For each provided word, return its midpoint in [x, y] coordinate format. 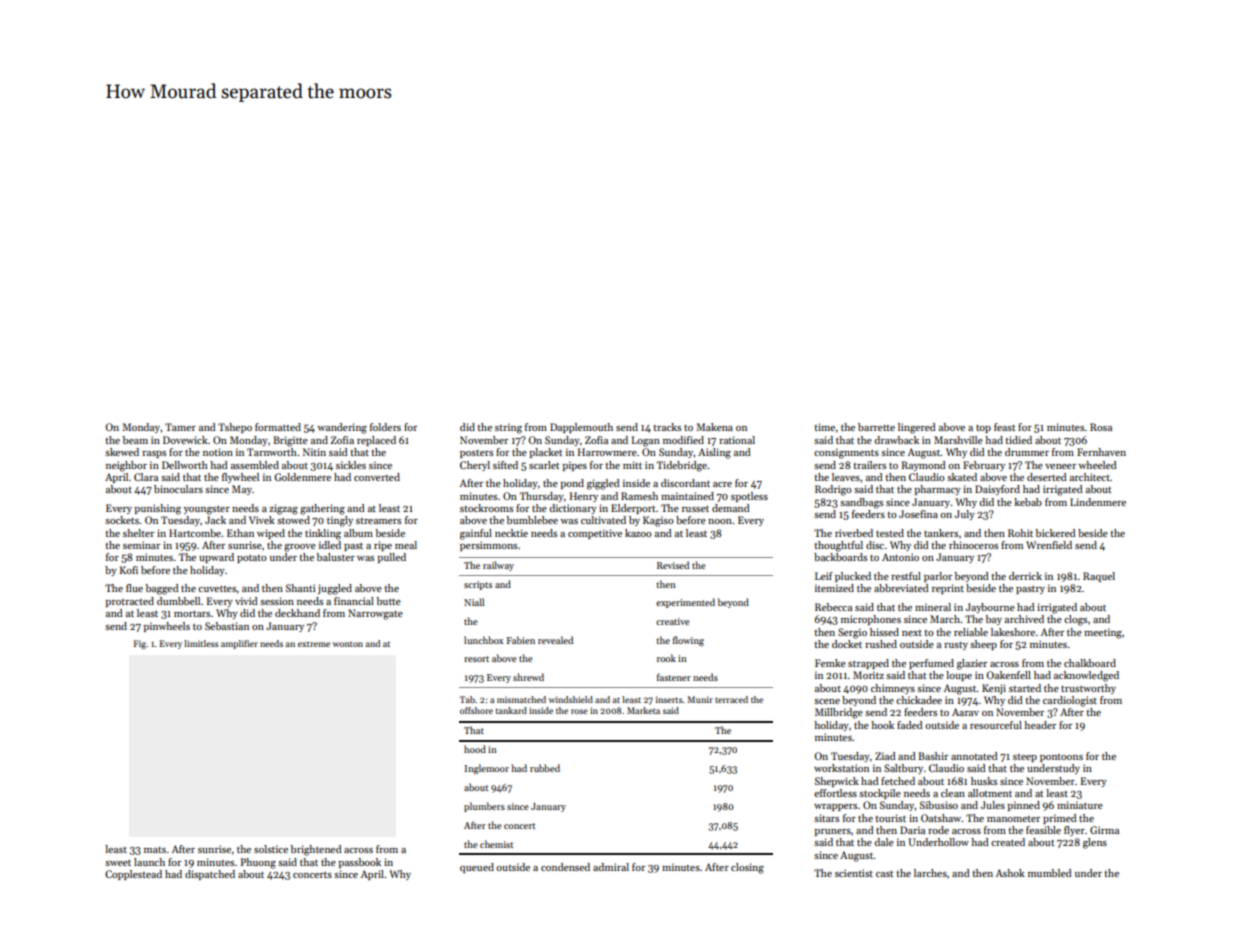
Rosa [1101, 427]
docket [847, 644]
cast [884, 873]
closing [747, 868]
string [508, 428]
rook [666, 658]
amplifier [239, 644]
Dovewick [185, 440]
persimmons [488, 546]
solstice [271, 849]
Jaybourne [990, 608]
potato [252, 559]
